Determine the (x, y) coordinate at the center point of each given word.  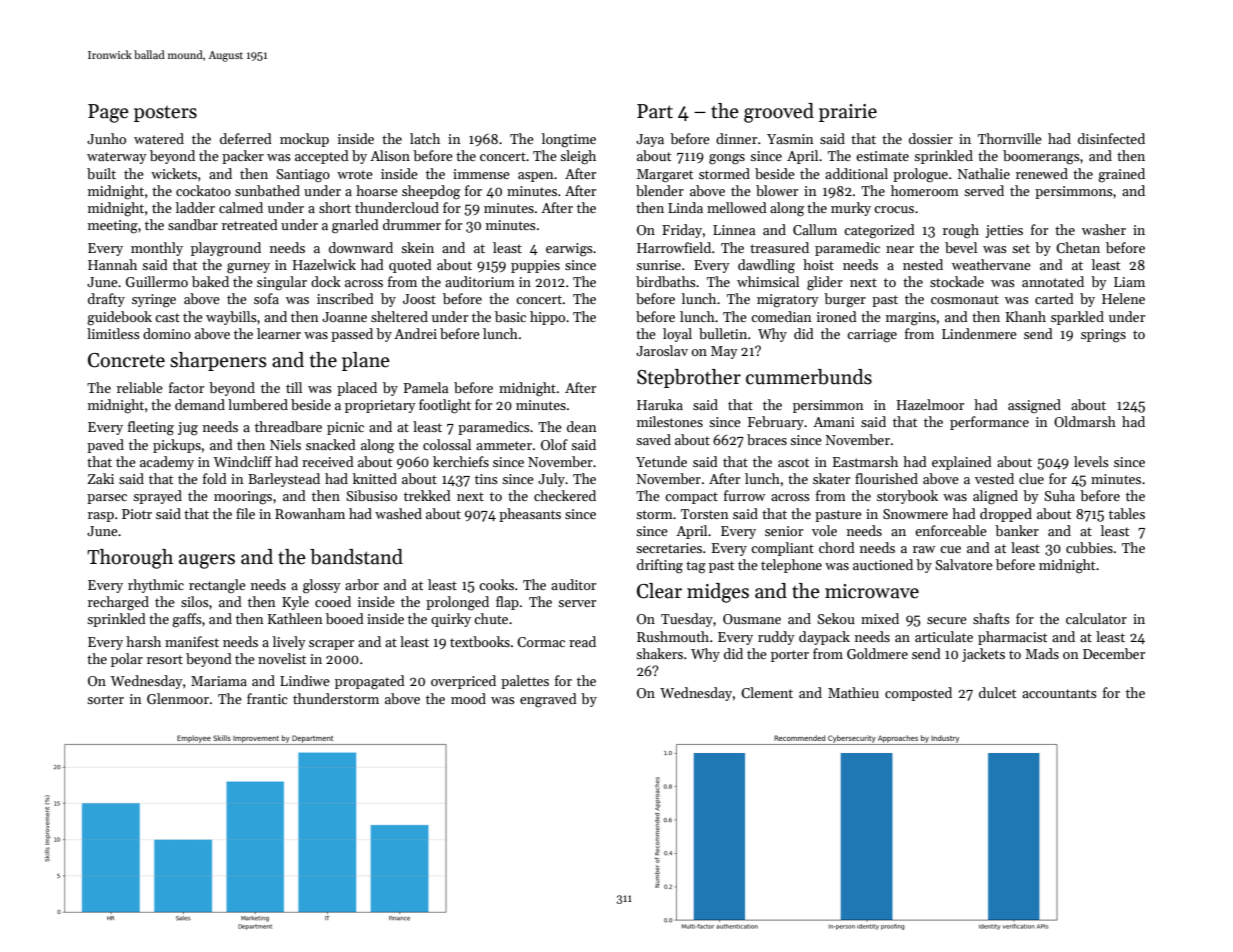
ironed (837, 316)
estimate (882, 156)
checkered (565, 495)
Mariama (219, 681)
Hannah (112, 264)
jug (188, 429)
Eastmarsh (865, 461)
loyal (677, 335)
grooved (779, 113)
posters (165, 114)
